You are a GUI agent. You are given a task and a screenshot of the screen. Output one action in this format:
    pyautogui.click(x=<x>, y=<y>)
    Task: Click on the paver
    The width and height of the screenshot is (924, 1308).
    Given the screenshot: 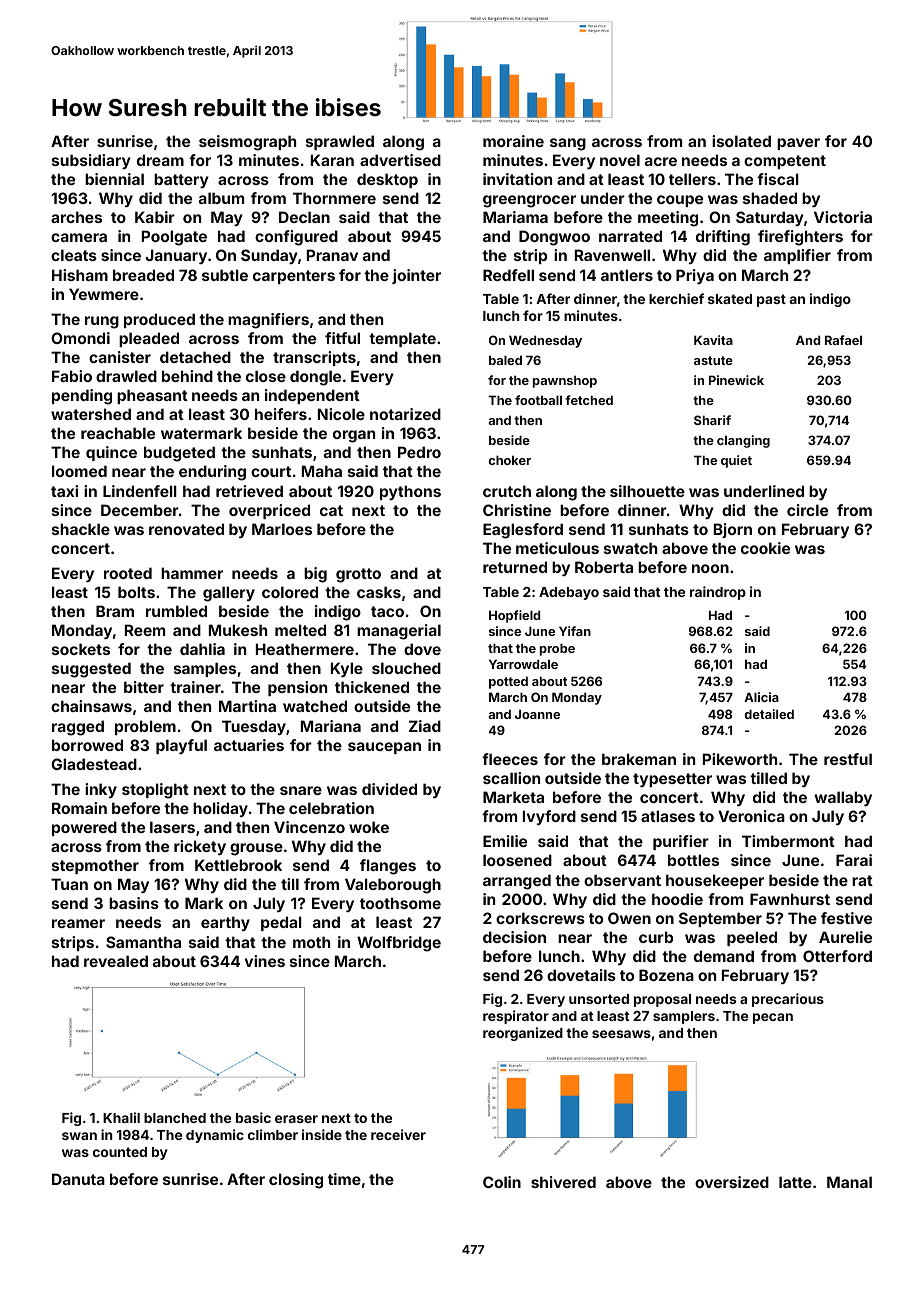 What is the action you would take?
    pyautogui.click(x=798, y=144)
